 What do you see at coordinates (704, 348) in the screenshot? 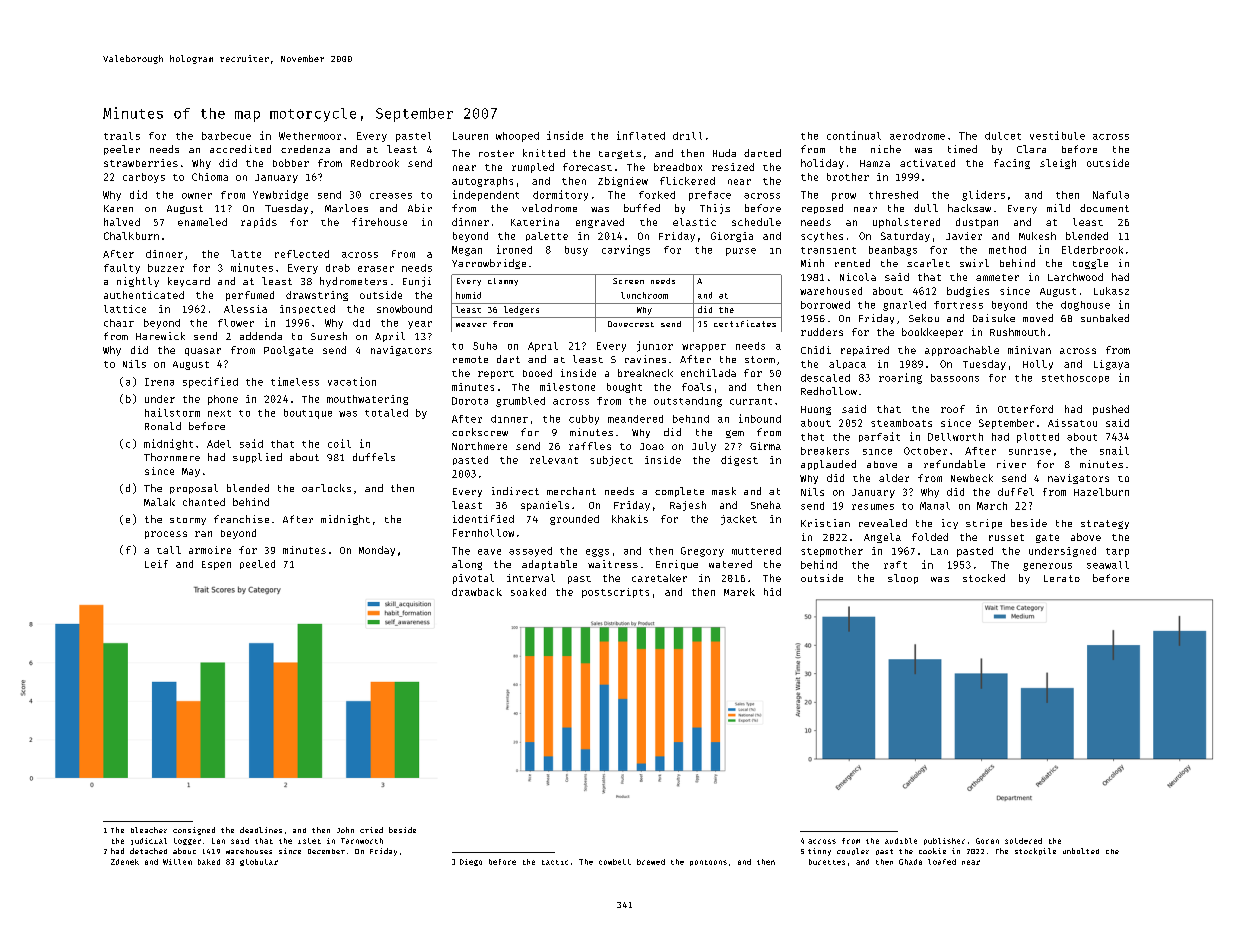
I see `wrapper` at bounding box center [704, 348].
